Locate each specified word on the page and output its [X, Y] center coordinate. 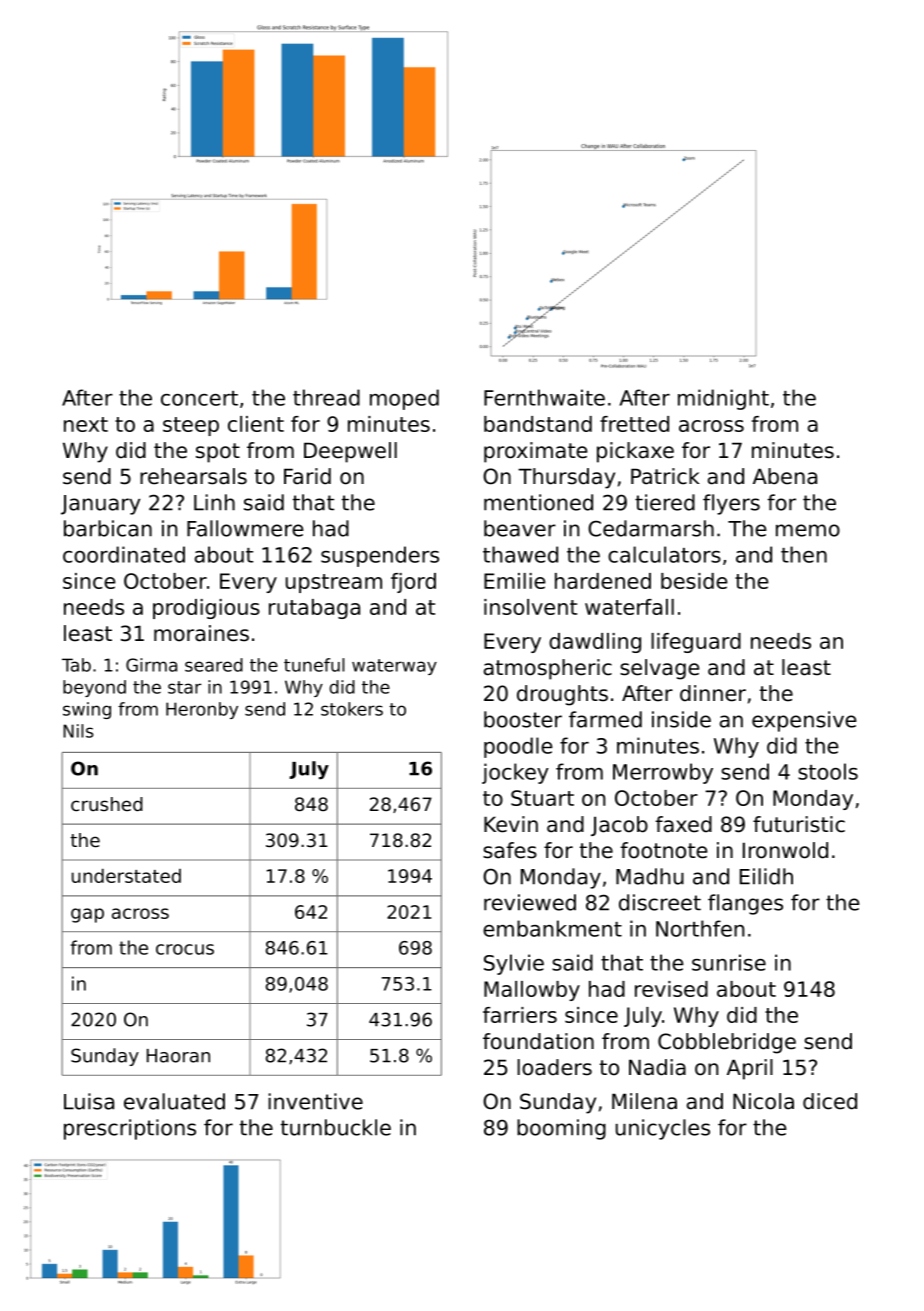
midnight [723, 399]
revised [671, 989]
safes [510, 850]
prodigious [206, 609]
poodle [518, 747]
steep [191, 426]
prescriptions [130, 1129]
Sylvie [514, 964]
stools [828, 771]
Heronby [202, 710]
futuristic [799, 824]
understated [126, 876]
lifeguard [696, 643]
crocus [185, 949]
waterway [394, 667]
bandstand [538, 424]
